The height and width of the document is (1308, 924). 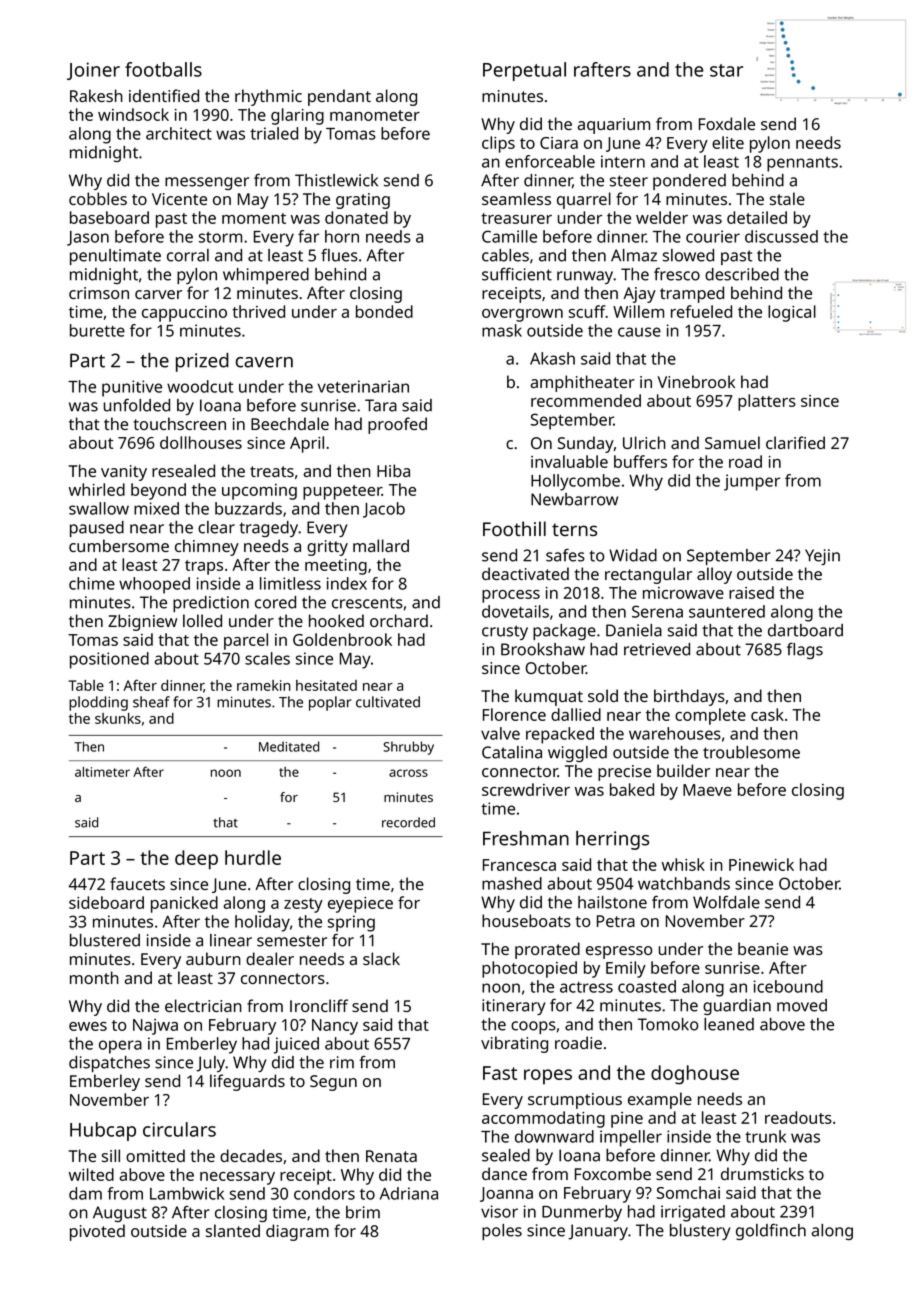 I want to click on Foxdale, so click(x=727, y=123).
